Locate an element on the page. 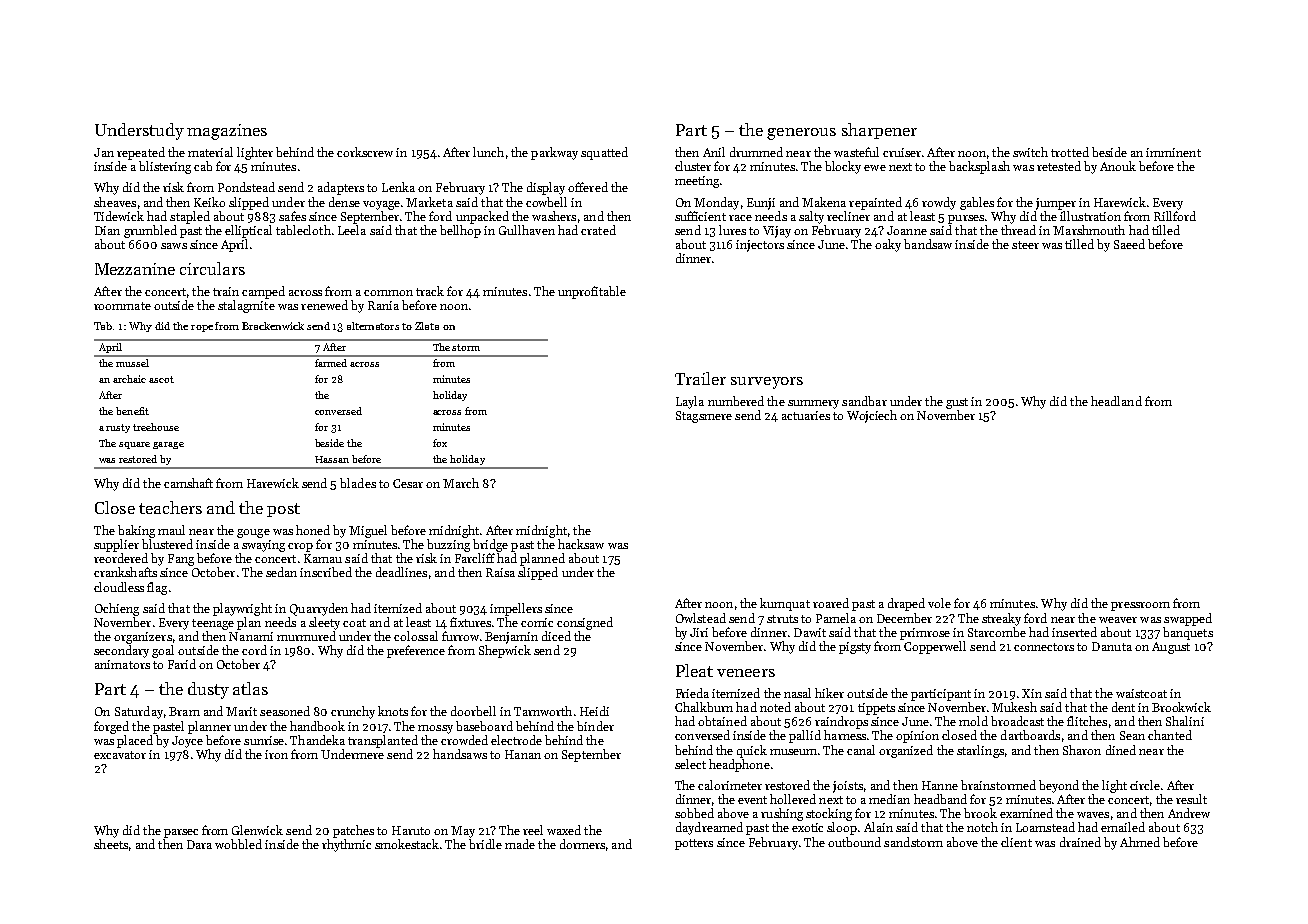 This document has width=1308, height=924. headland is located at coordinates (1116, 401).
